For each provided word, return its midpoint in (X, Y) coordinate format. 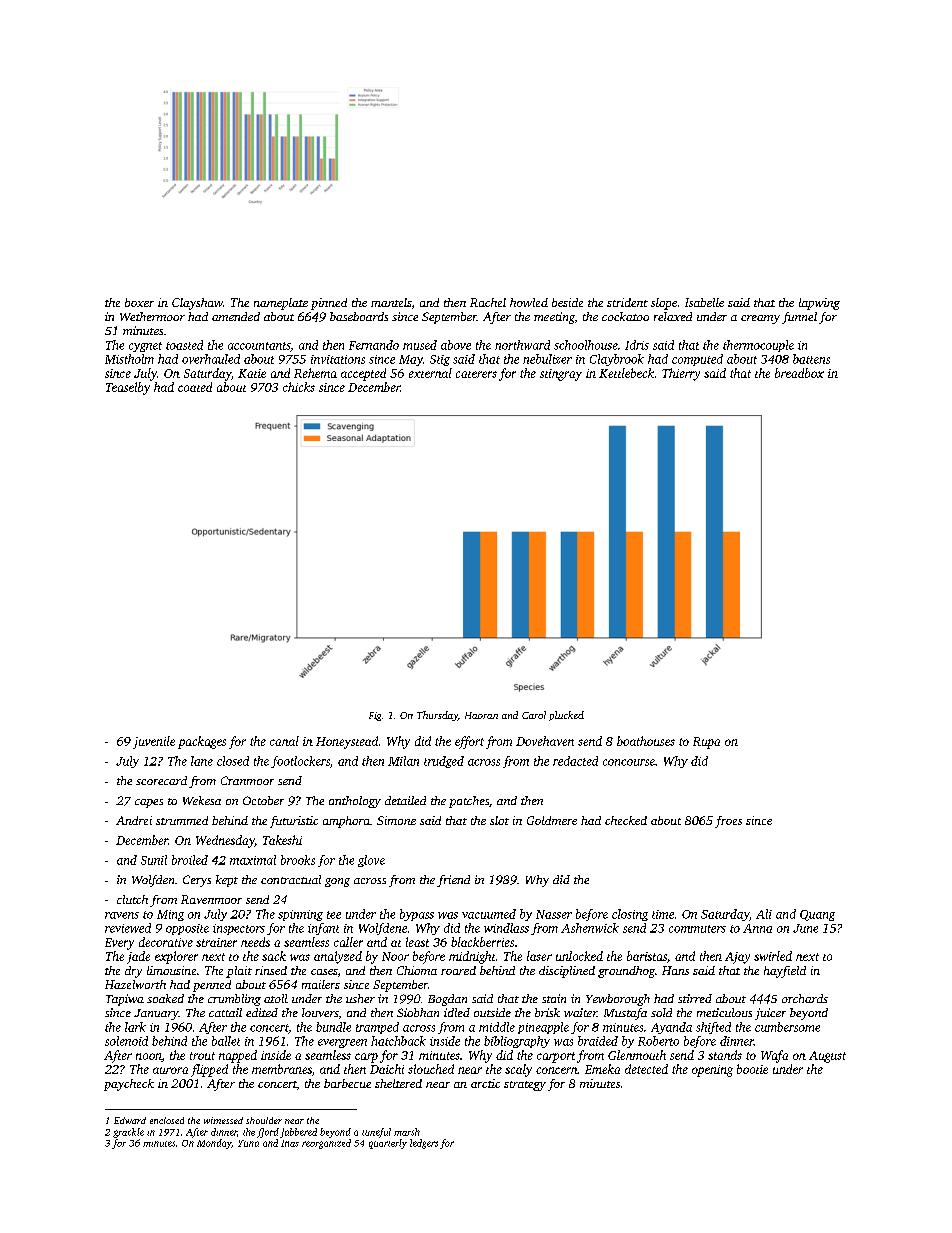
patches (469, 802)
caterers (476, 374)
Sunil (154, 860)
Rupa (706, 743)
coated (195, 387)
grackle (128, 1133)
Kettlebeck (626, 373)
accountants (259, 346)
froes (728, 822)
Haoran (481, 715)
